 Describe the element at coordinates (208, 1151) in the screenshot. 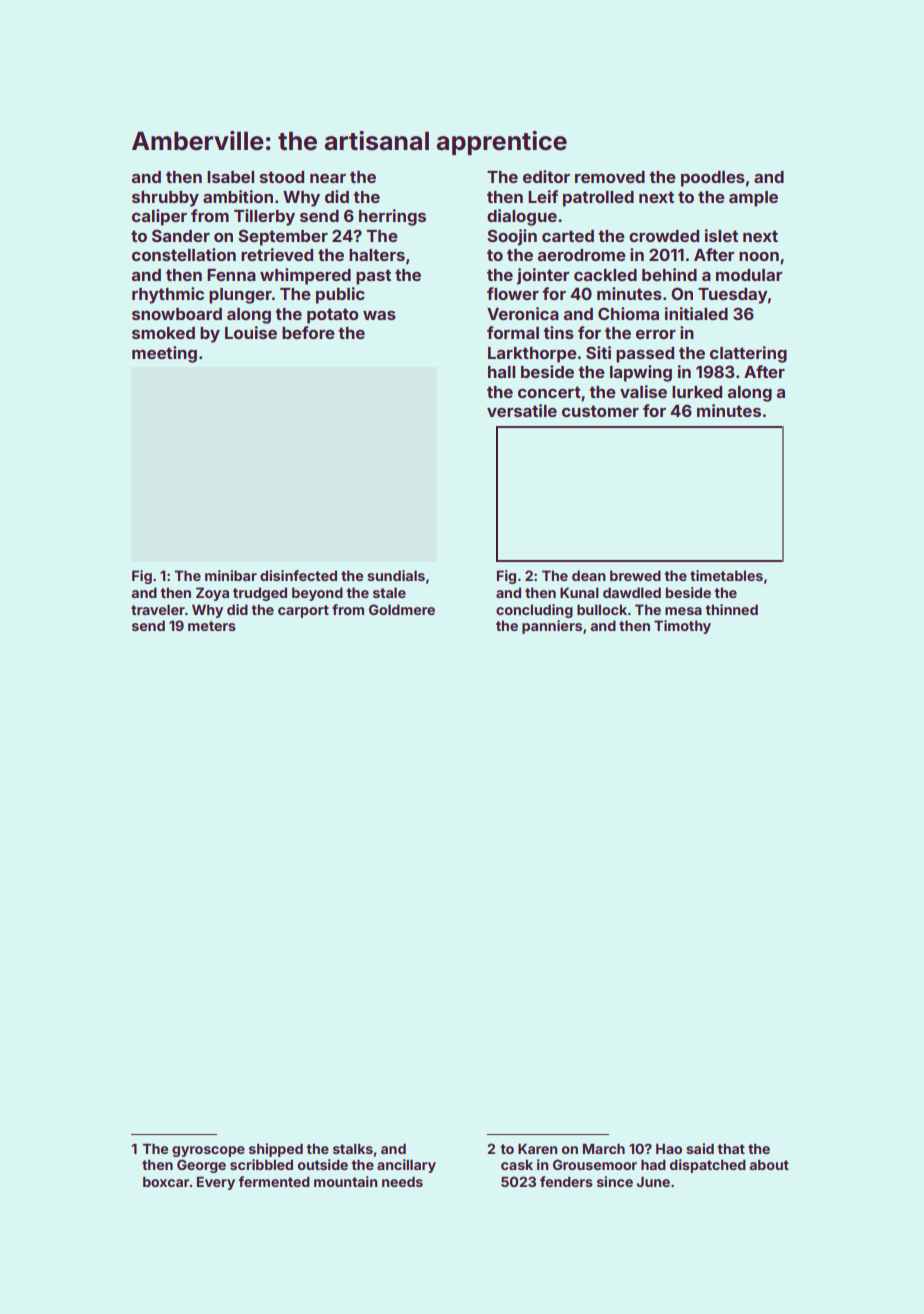

I see `gyroscope` at that location.
